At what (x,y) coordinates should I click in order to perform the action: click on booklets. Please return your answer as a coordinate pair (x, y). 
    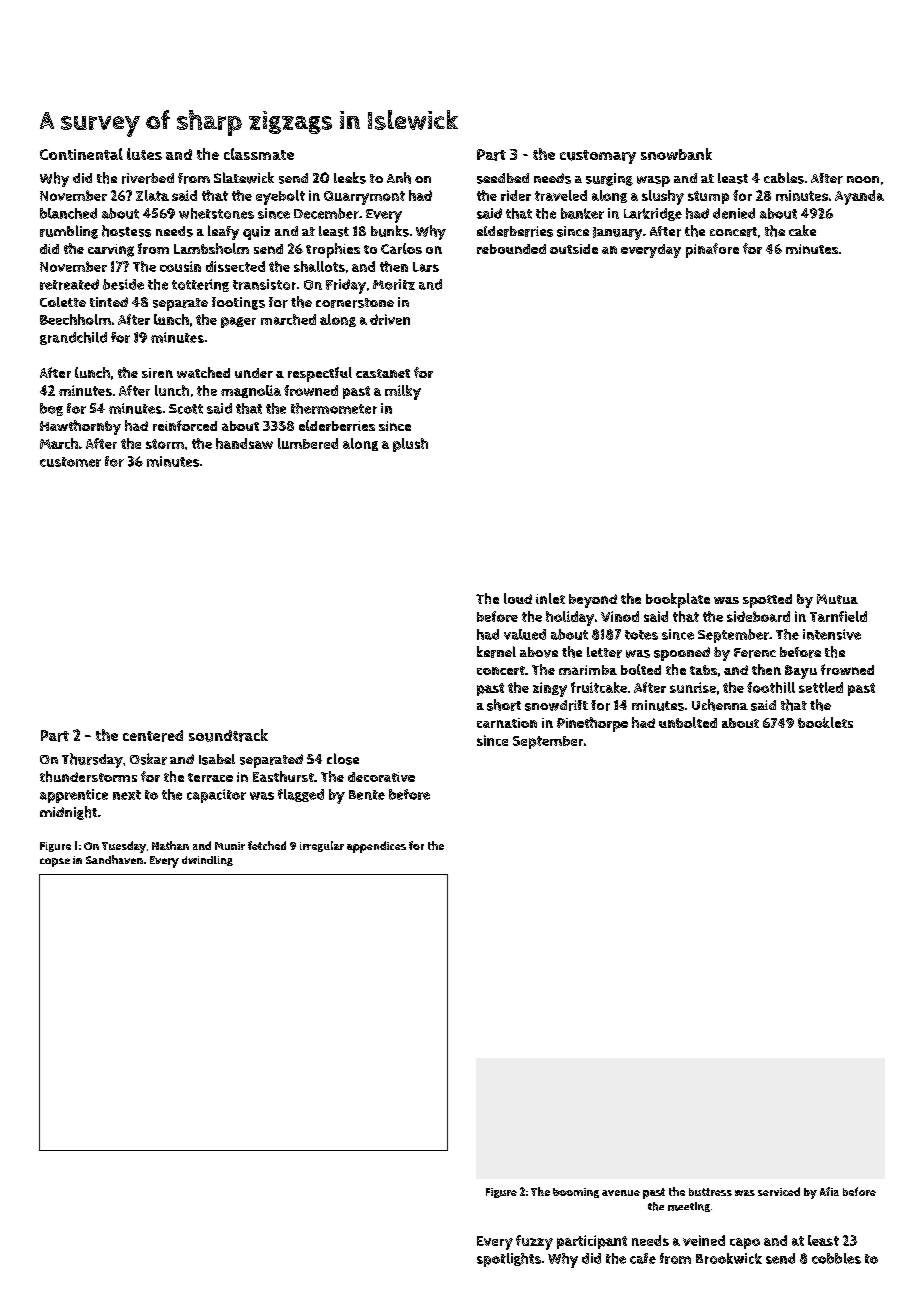
    Looking at the image, I should click on (825, 722).
